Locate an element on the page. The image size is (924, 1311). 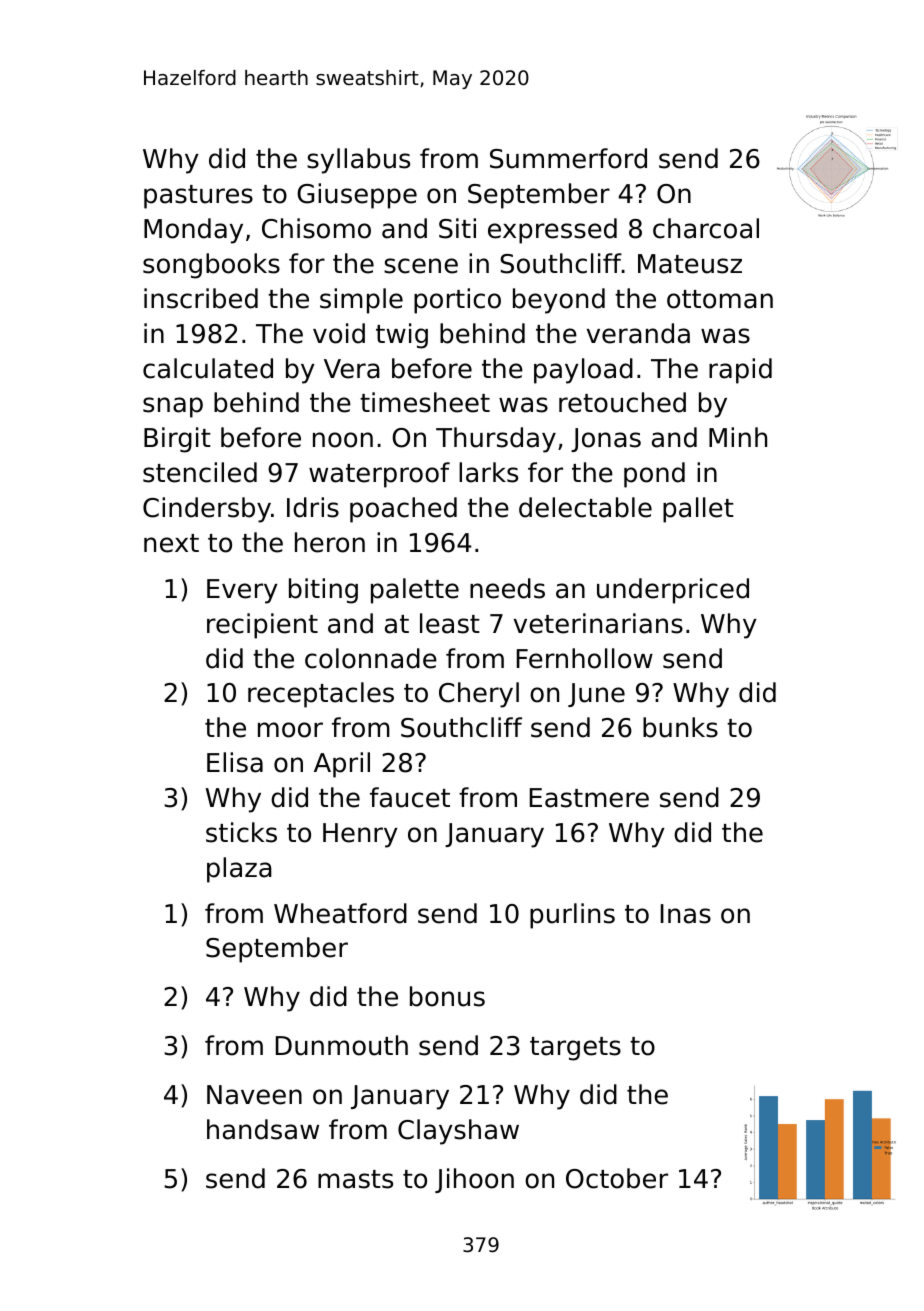
Inas is located at coordinates (686, 914).
